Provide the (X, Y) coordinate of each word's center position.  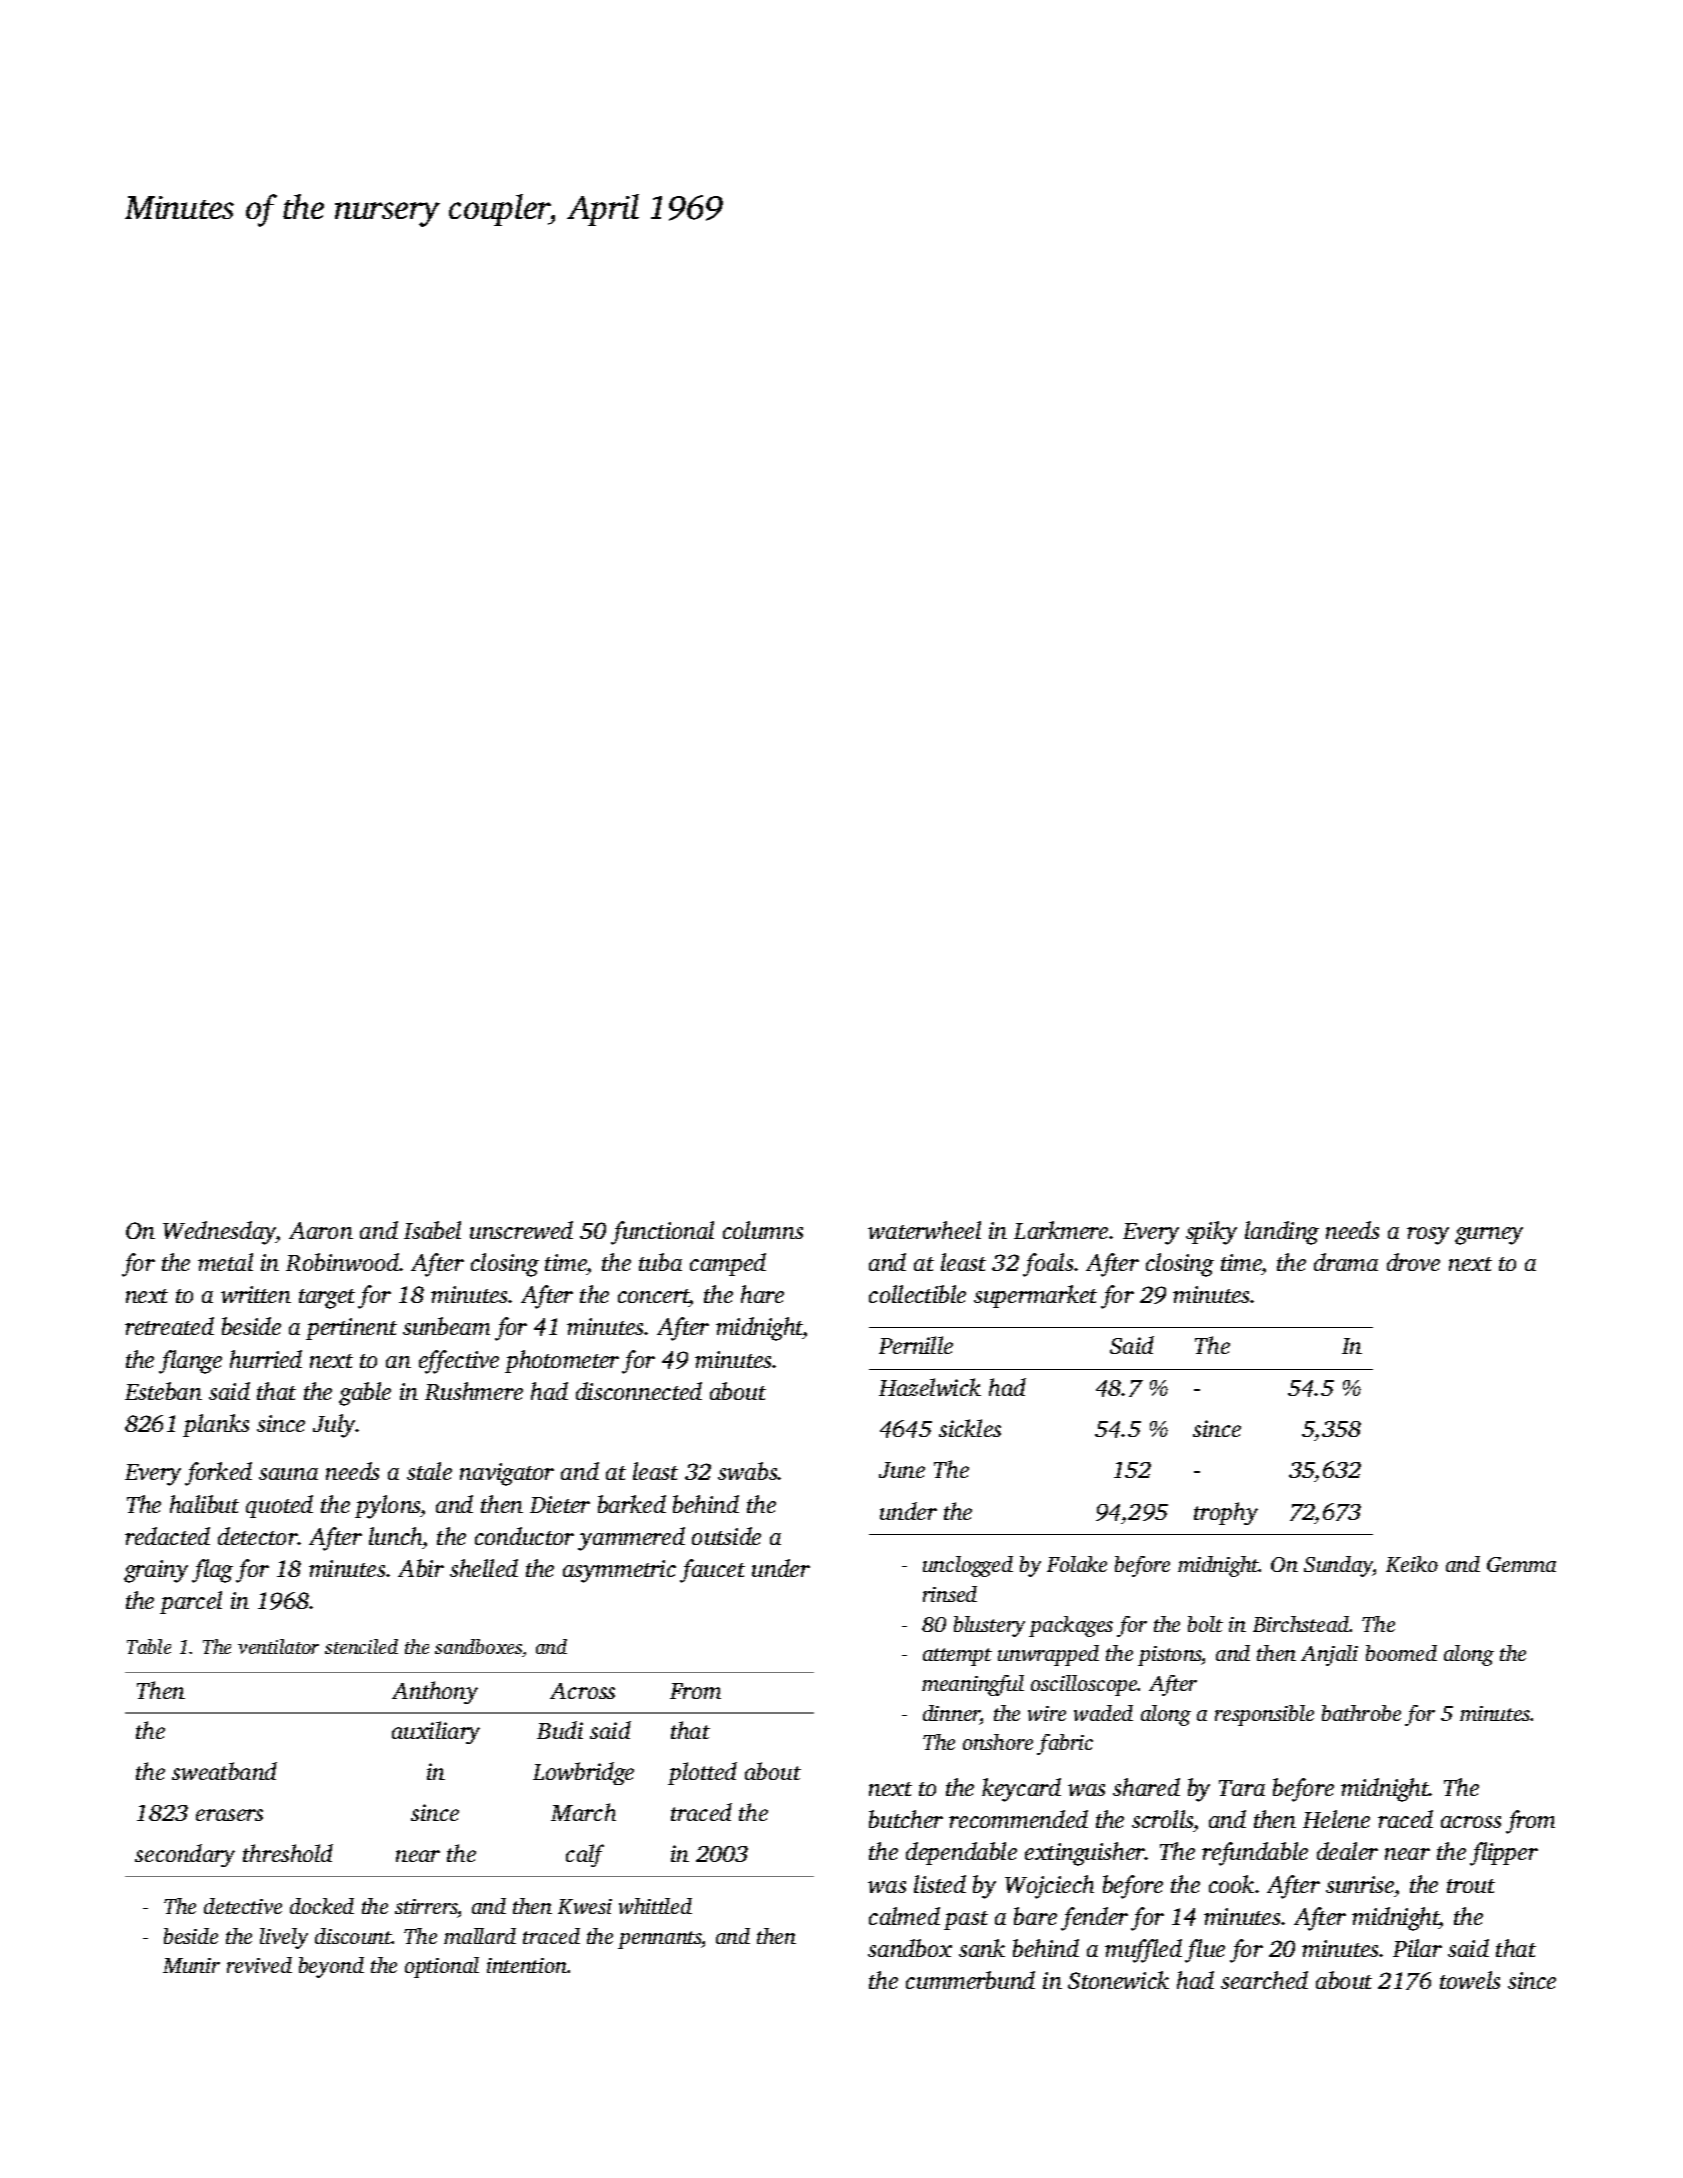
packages (1071, 1626)
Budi (560, 1730)
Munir (191, 1965)
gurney (1489, 1236)
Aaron (321, 1230)
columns (763, 1230)
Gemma (1521, 1564)
